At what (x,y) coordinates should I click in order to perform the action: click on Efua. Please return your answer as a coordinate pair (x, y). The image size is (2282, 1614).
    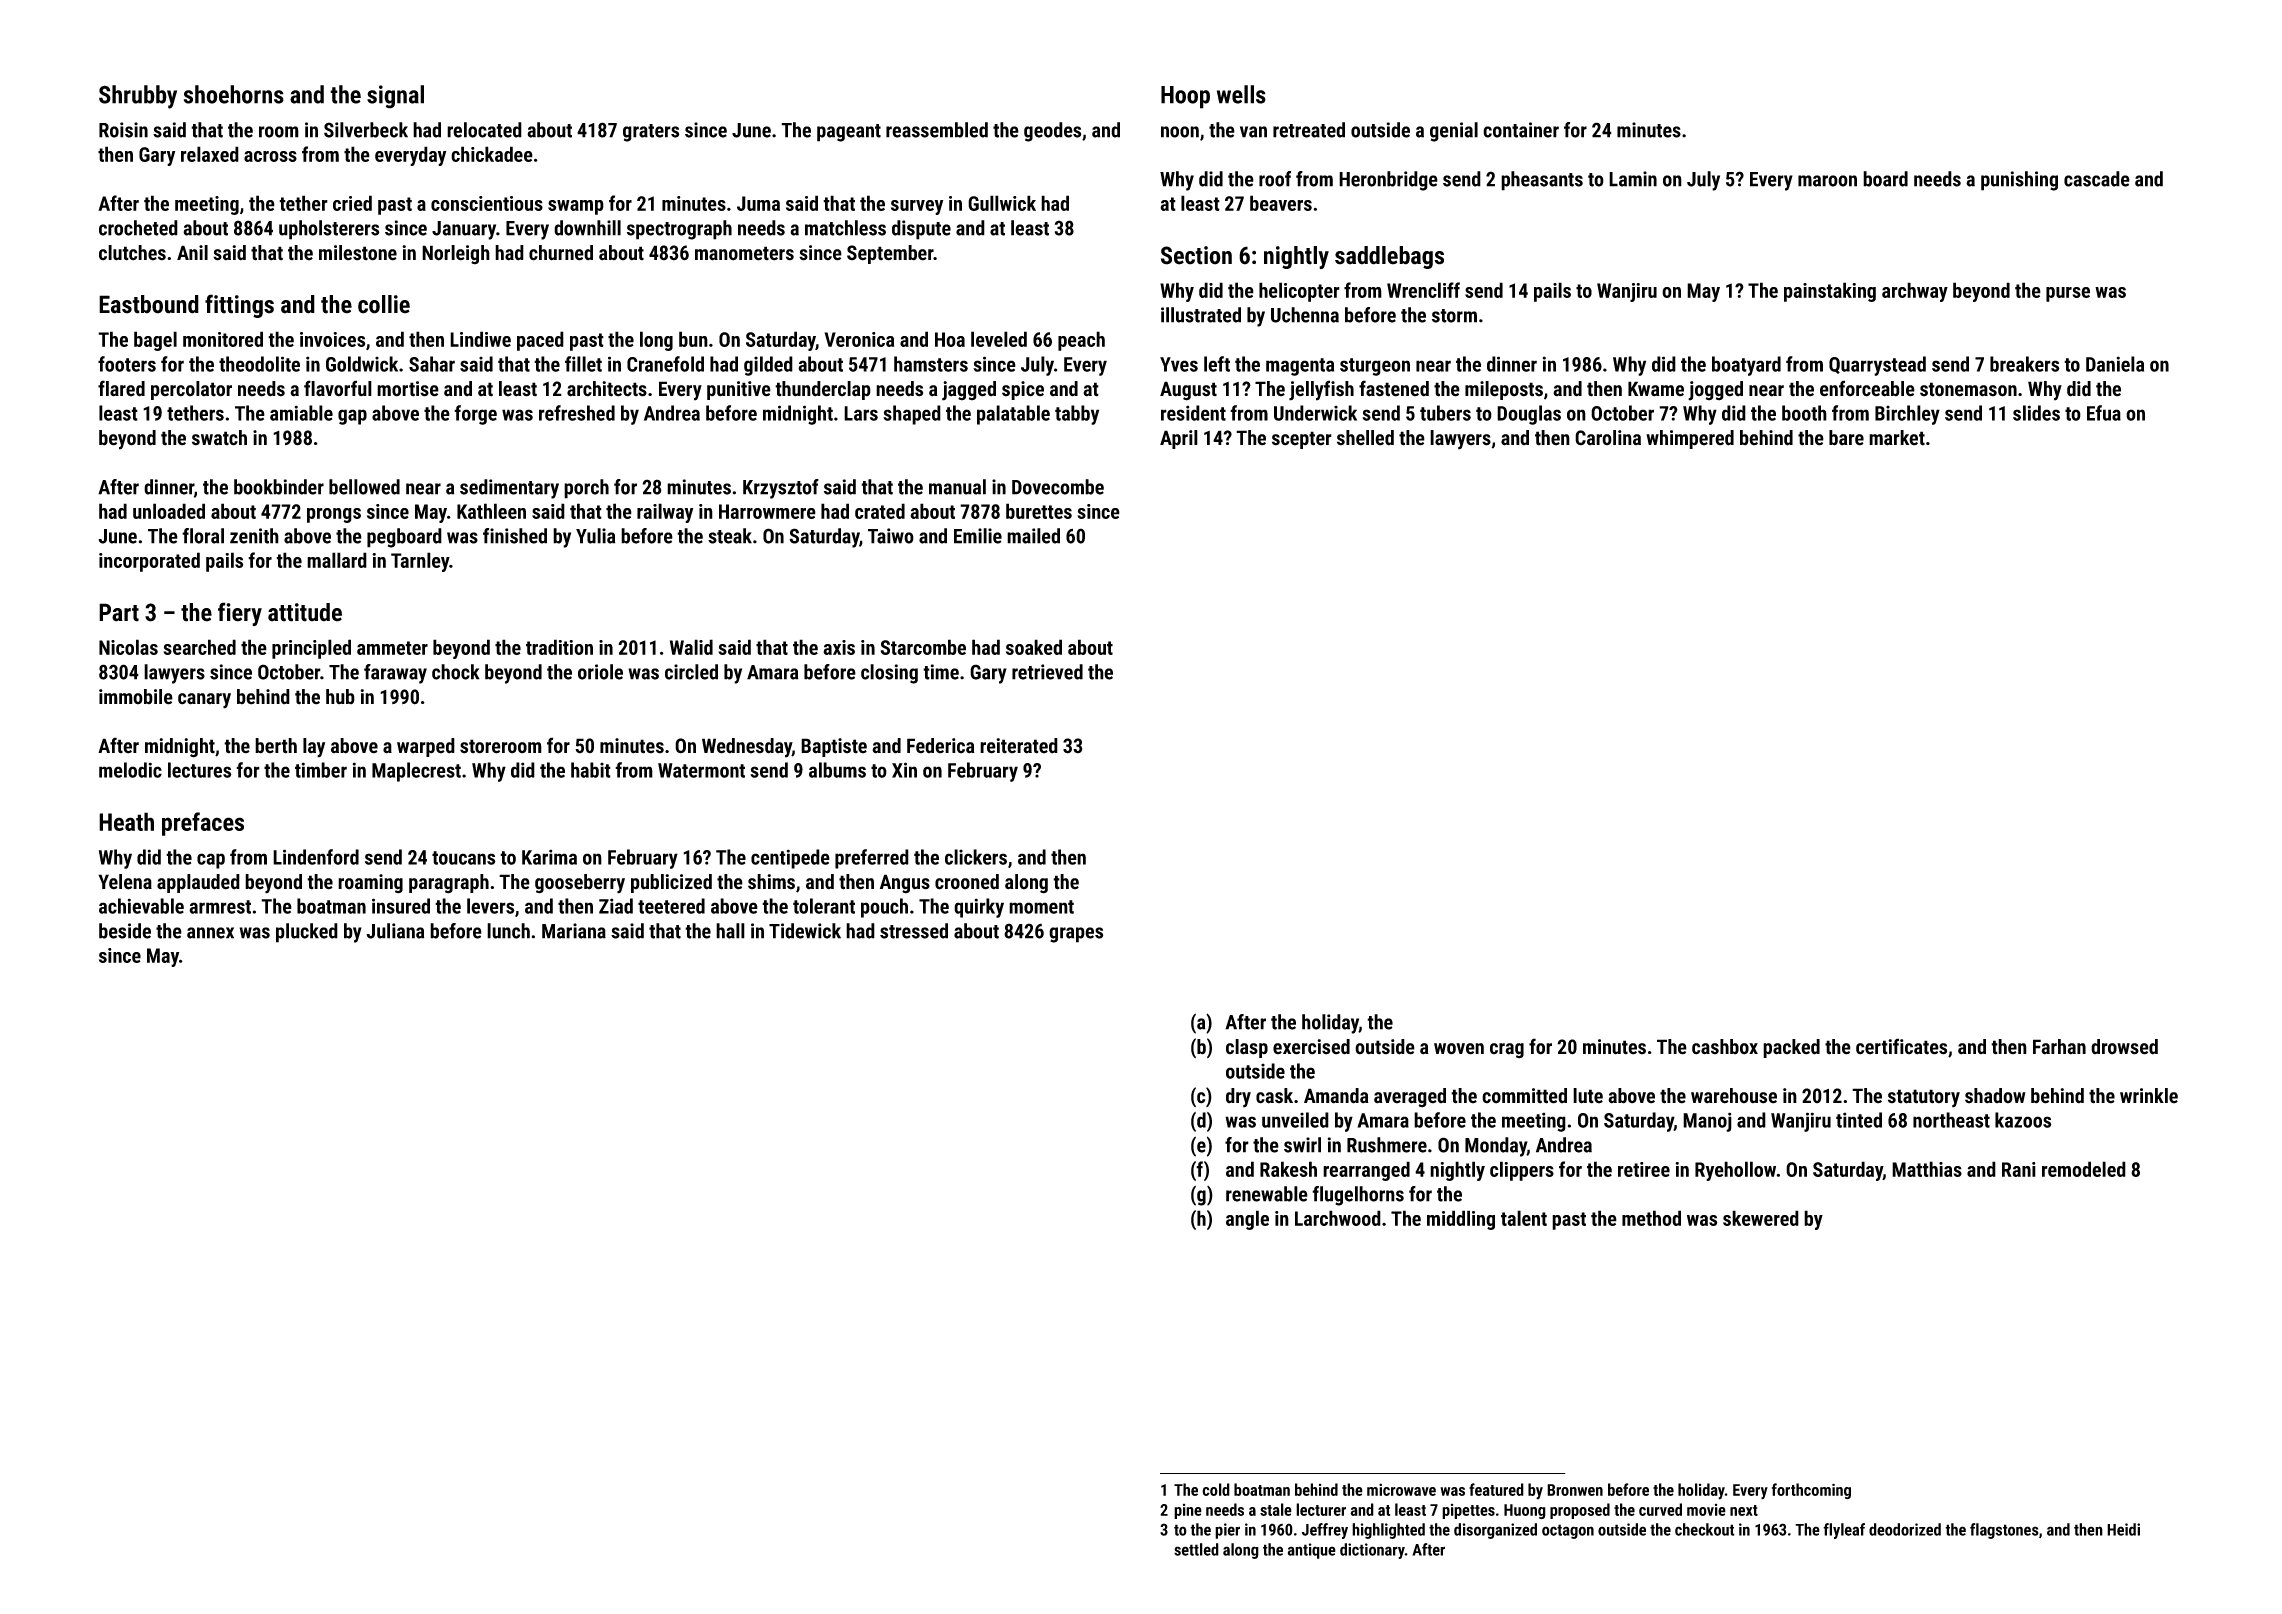
    Looking at the image, I should click on (2104, 413).
